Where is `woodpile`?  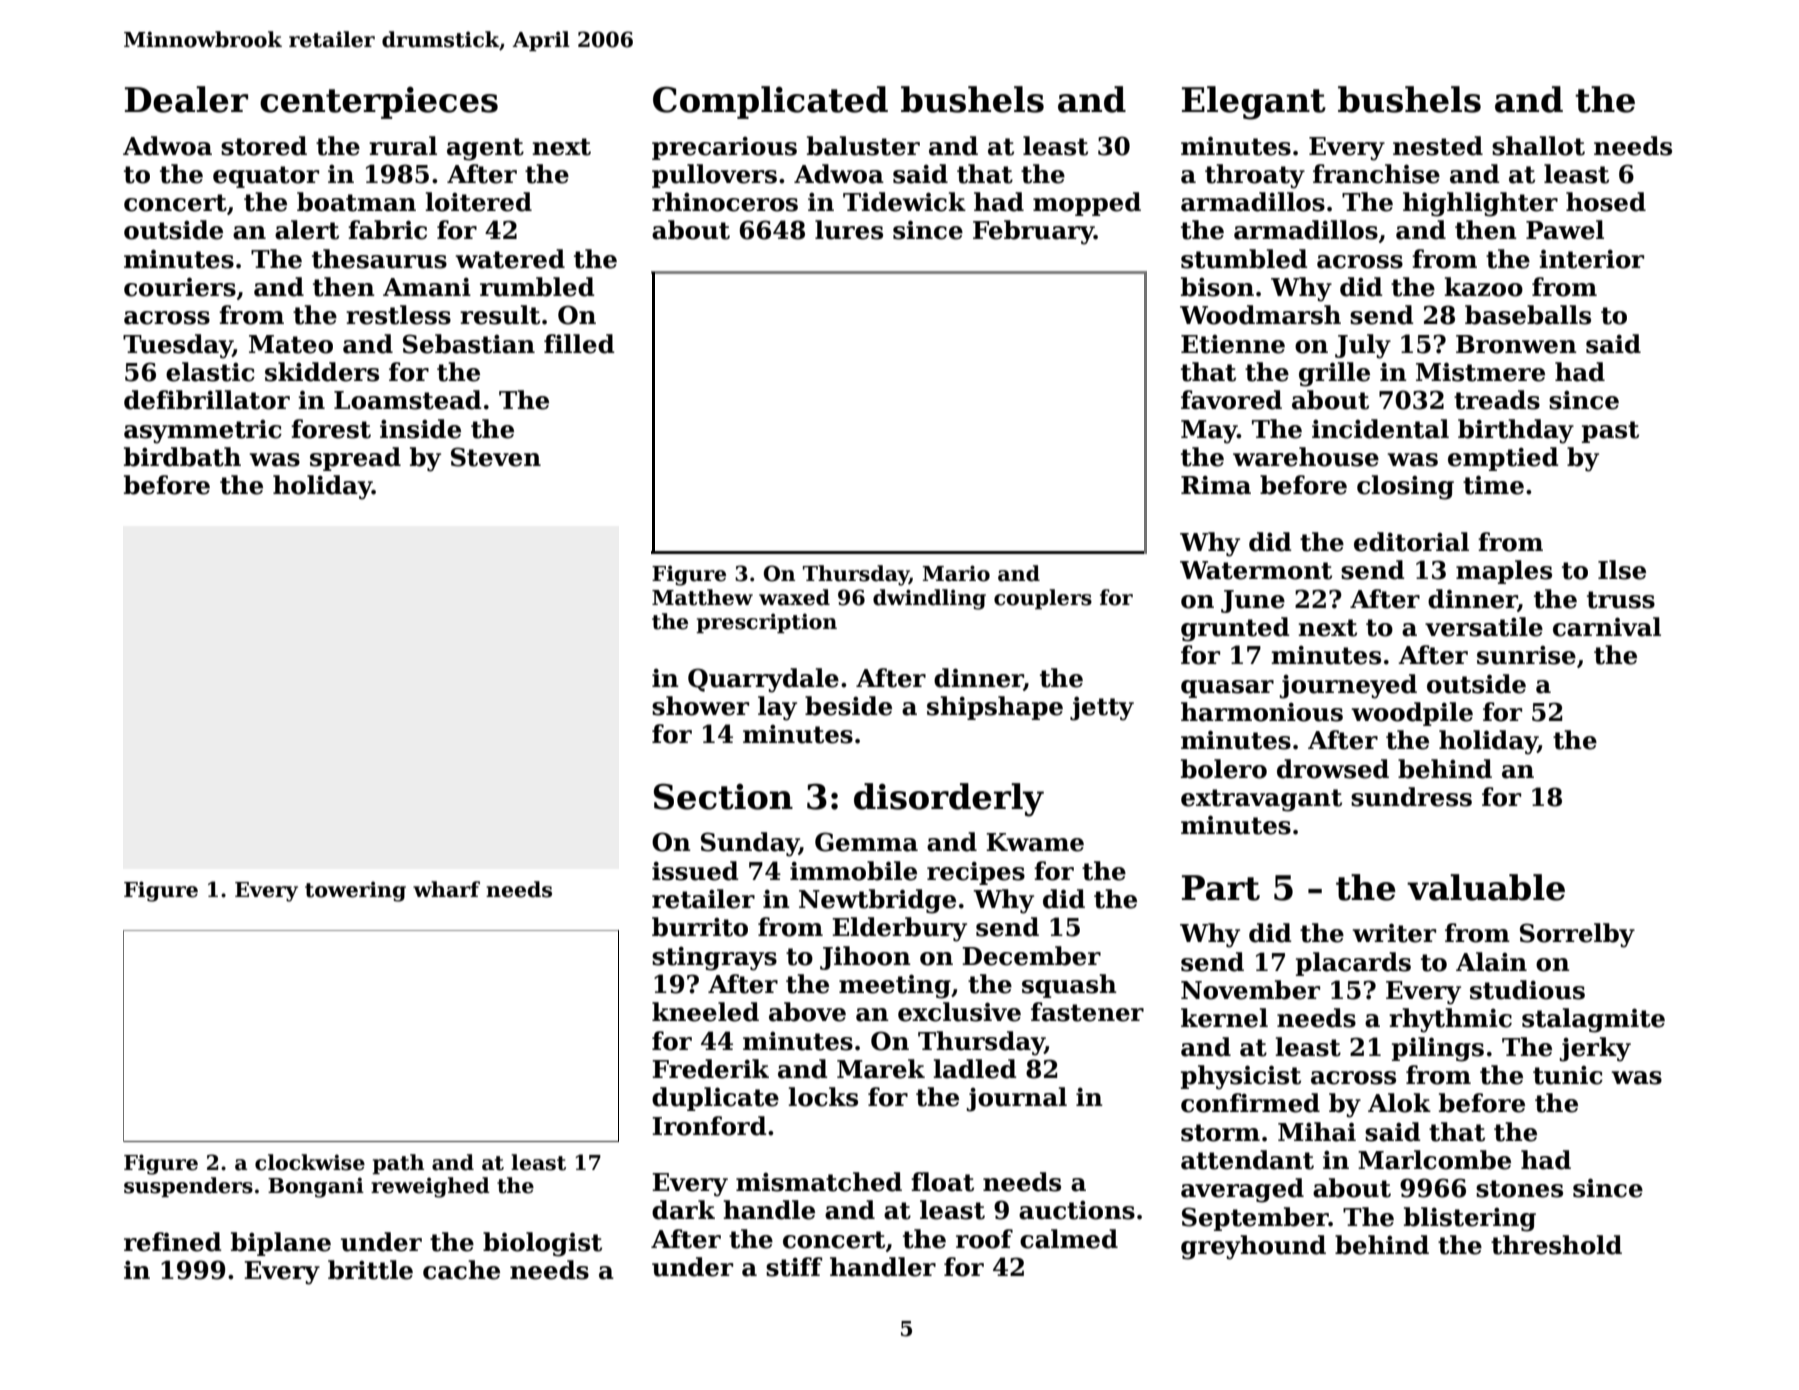 woodpile is located at coordinates (1412, 714).
